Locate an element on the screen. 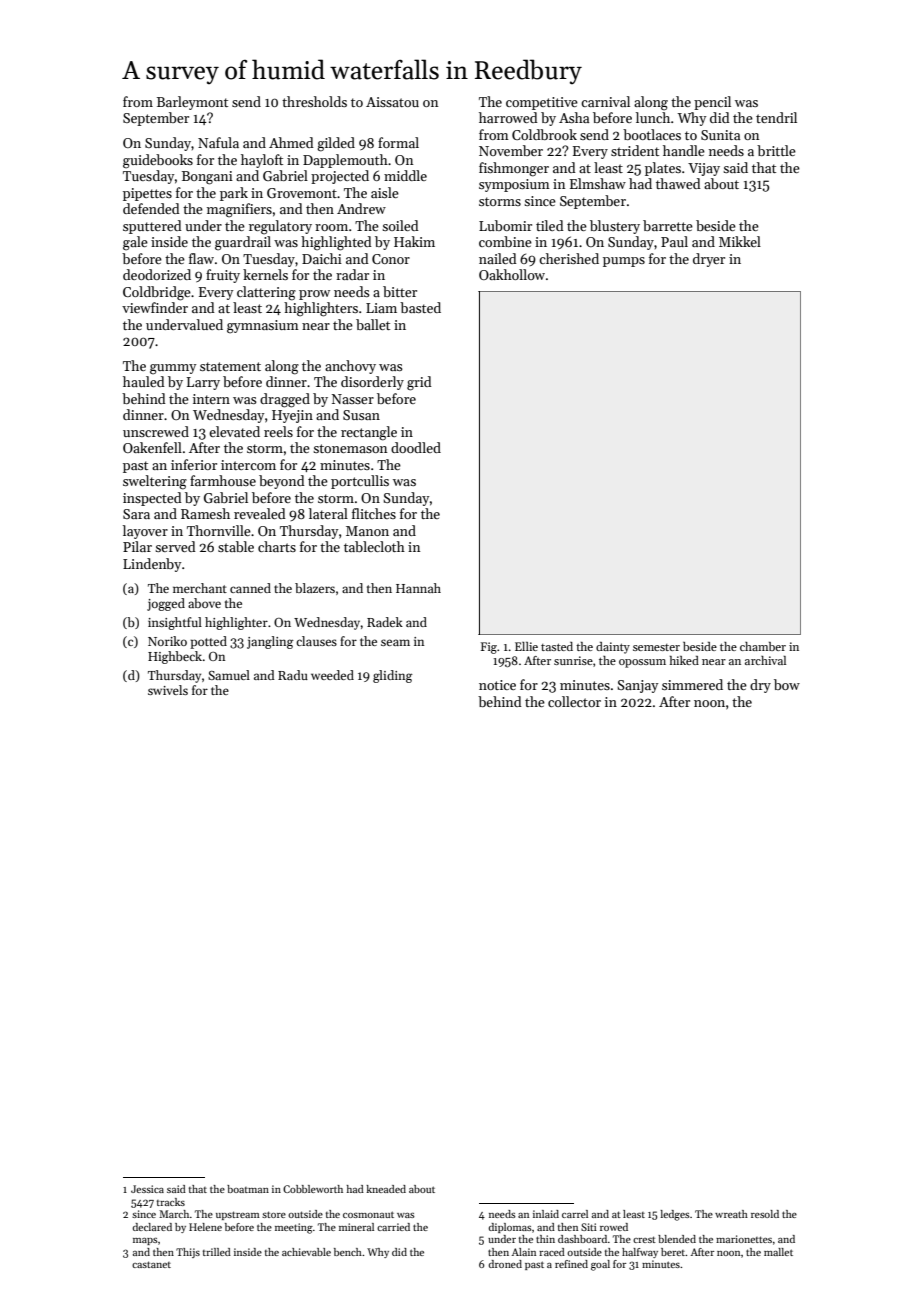 The width and height of the screenshot is (924, 1308). Aissatou is located at coordinates (392, 102).
